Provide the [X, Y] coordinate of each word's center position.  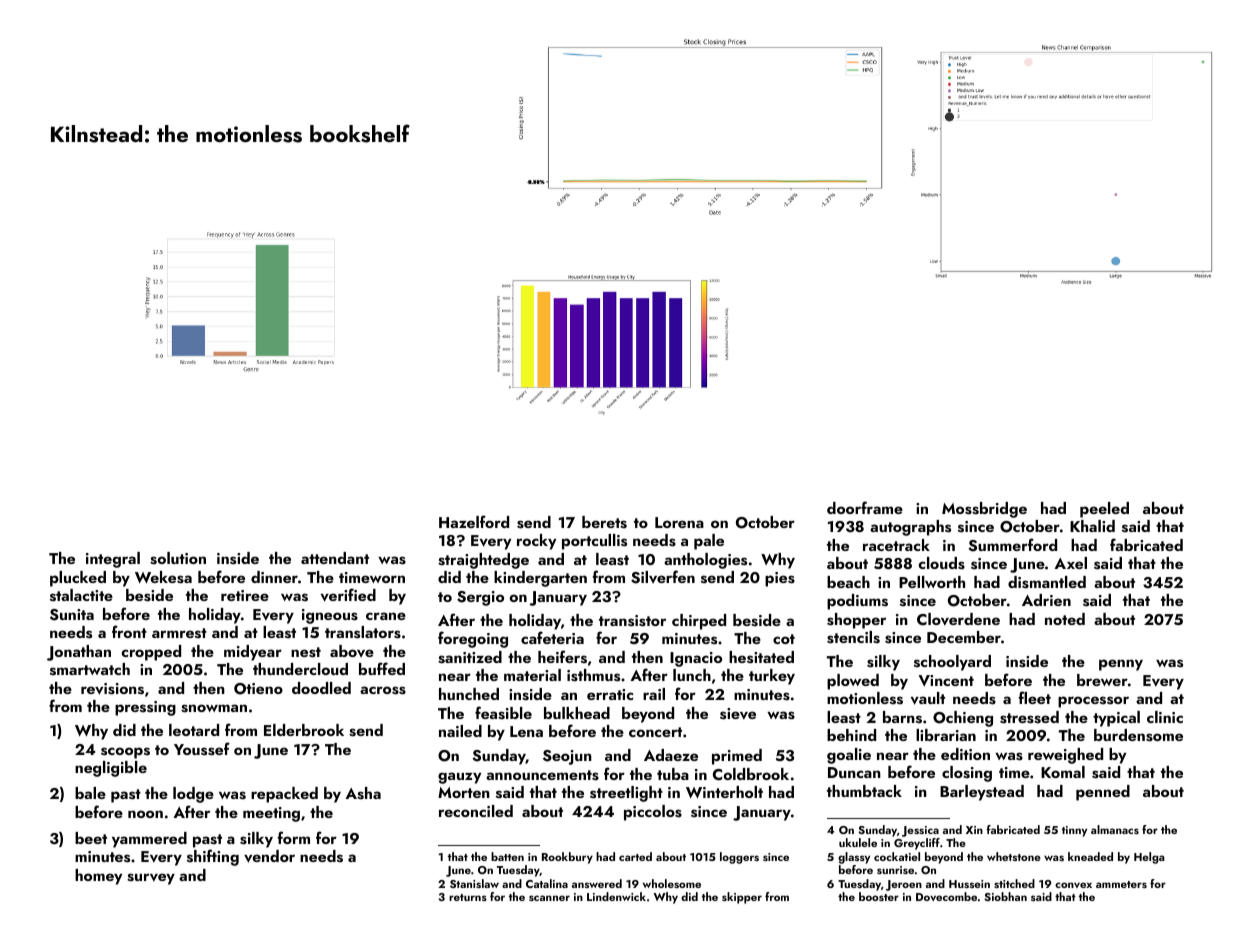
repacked [284, 795]
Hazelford [474, 521]
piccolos [653, 813]
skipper [742, 898]
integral [113, 560]
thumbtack [864, 791]
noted [1065, 619]
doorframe [865, 507]
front [129, 631]
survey [151, 879]
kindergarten [540, 579]
